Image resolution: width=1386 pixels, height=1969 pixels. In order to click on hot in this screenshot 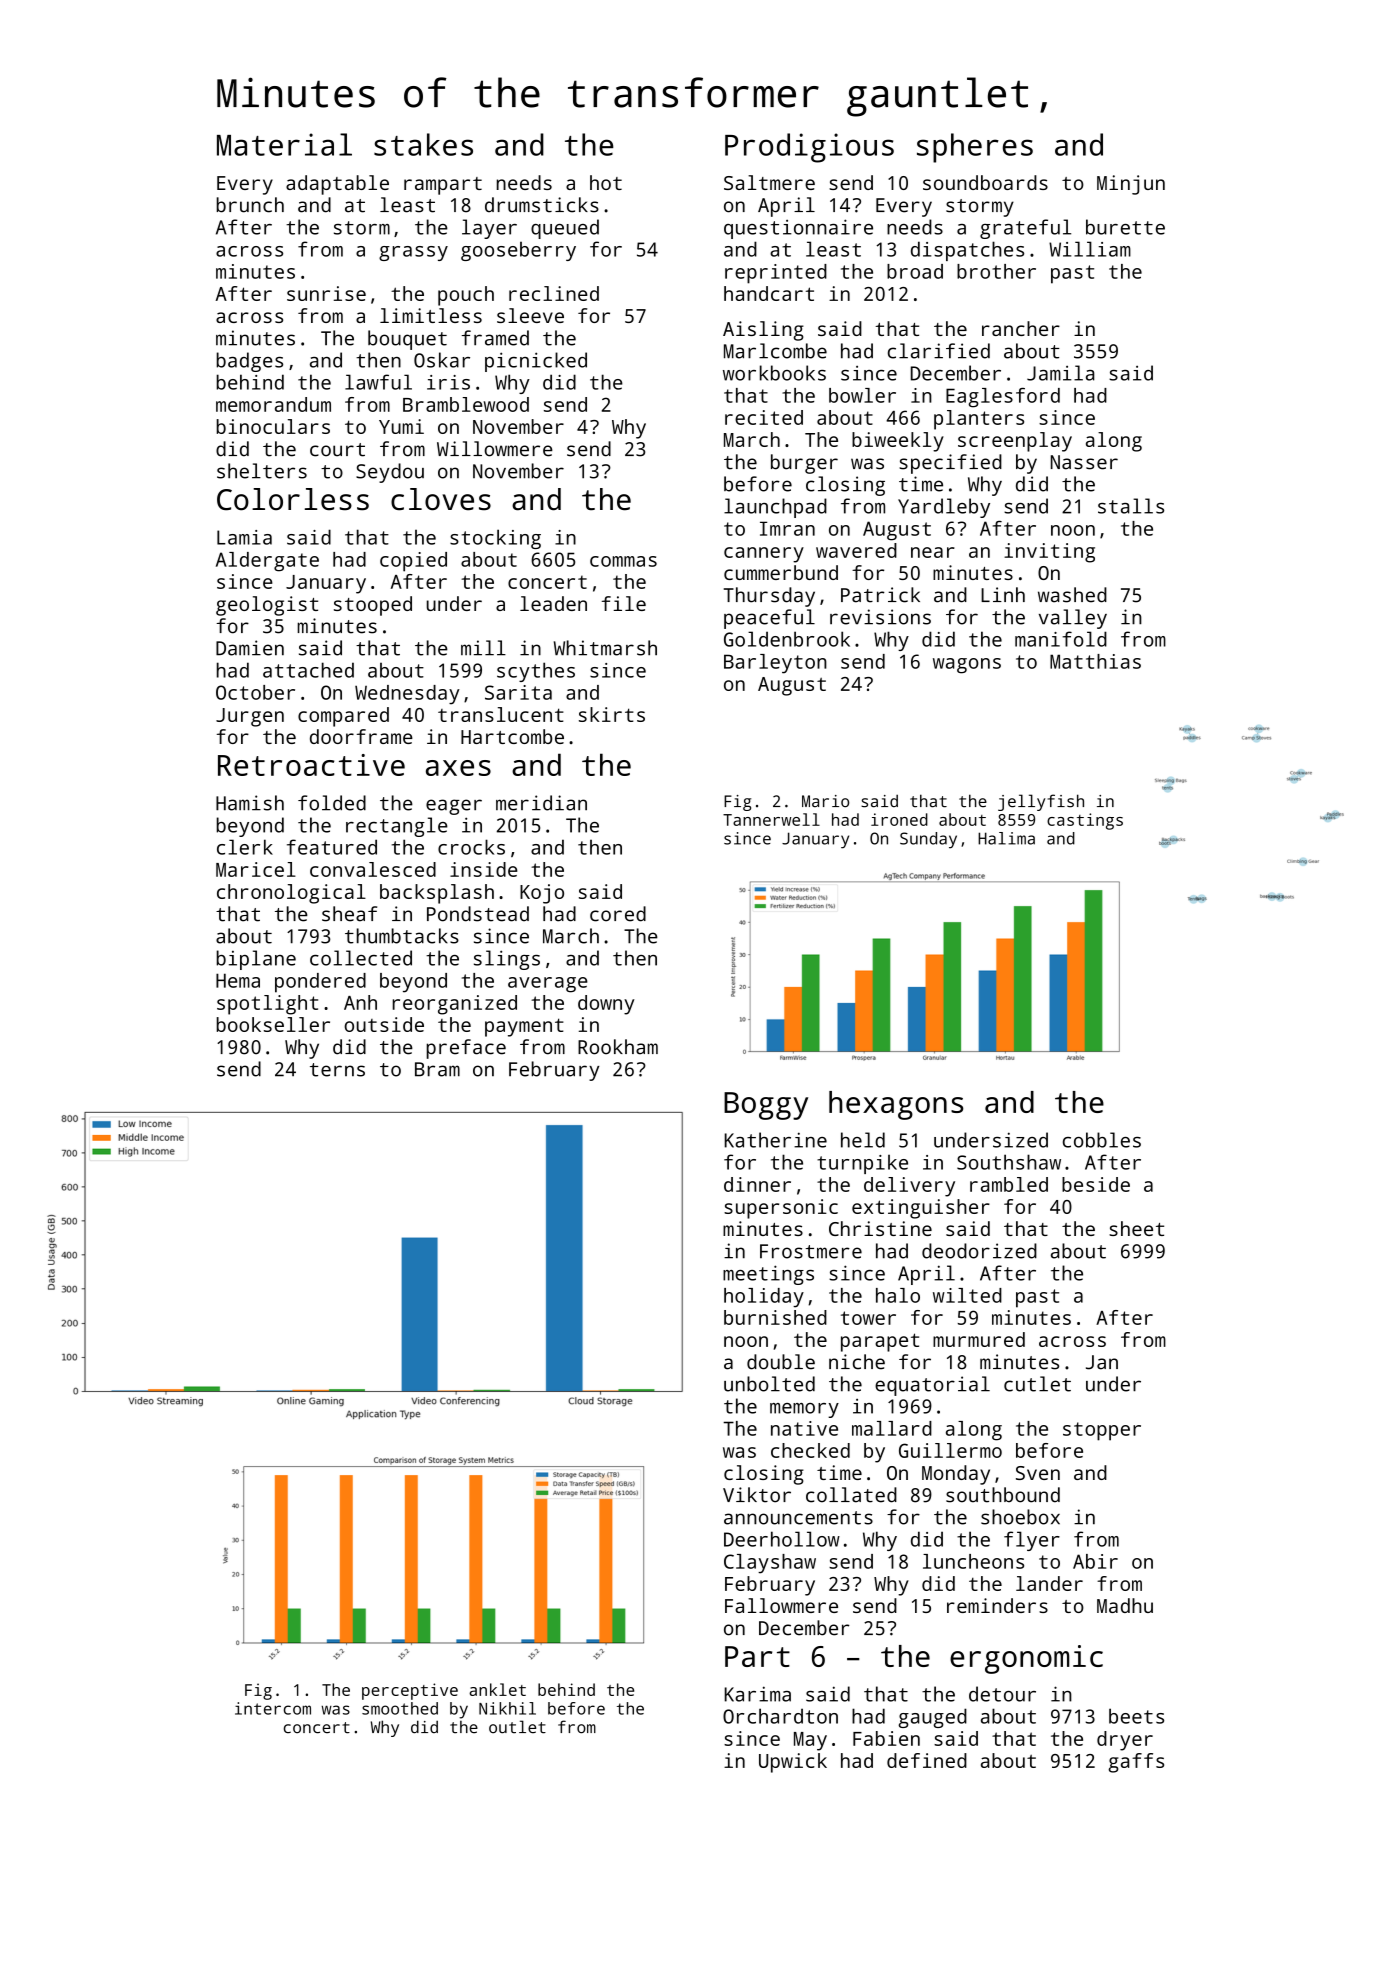, I will do `click(606, 182)`.
